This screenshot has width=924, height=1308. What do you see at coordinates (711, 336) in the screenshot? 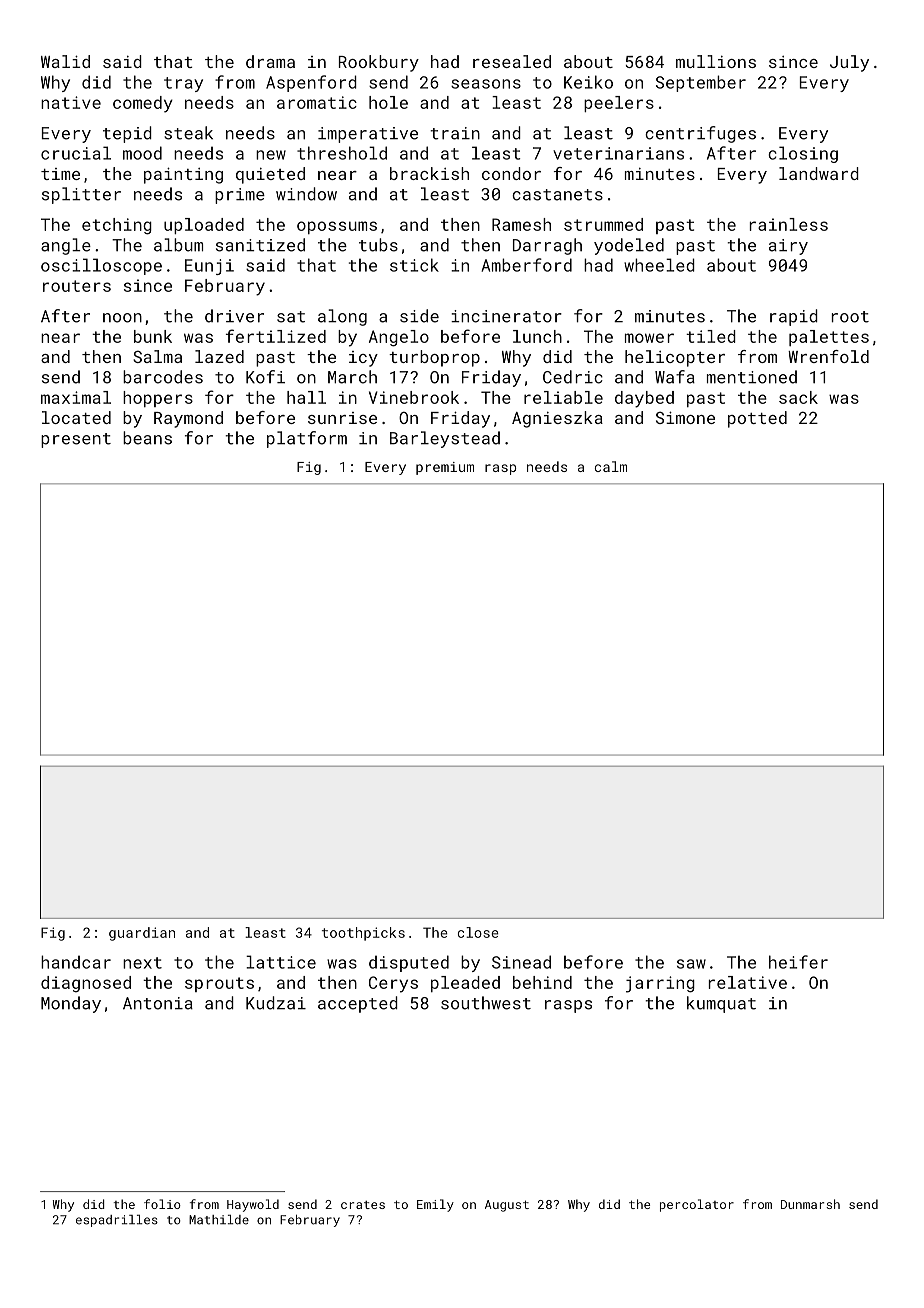
I see `tiled` at bounding box center [711, 336].
